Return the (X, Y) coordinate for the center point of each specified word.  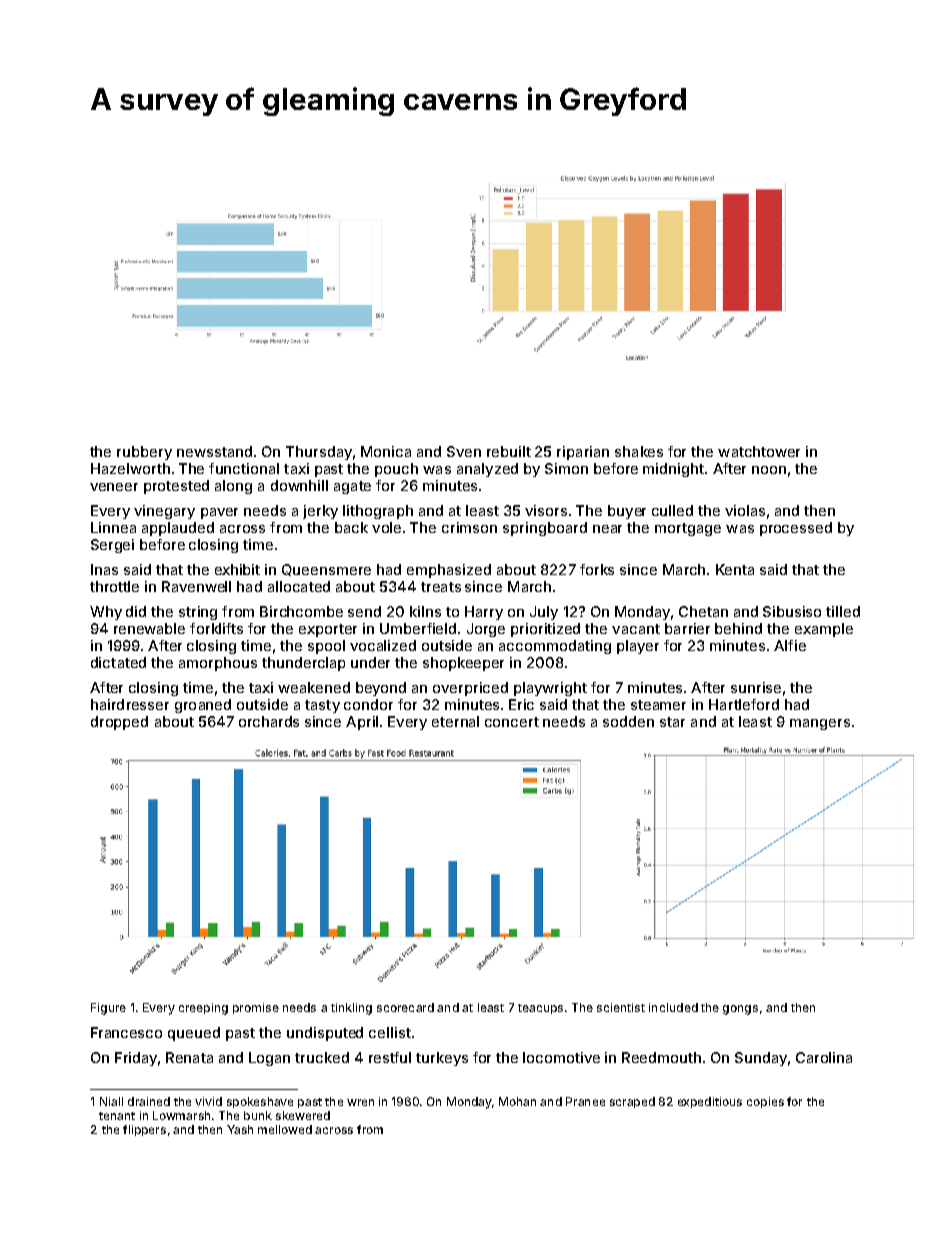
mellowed (285, 1129)
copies (765, 1102)
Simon (566, 468)
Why (106, 613)
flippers (144, 1130)
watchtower (759, 451)
